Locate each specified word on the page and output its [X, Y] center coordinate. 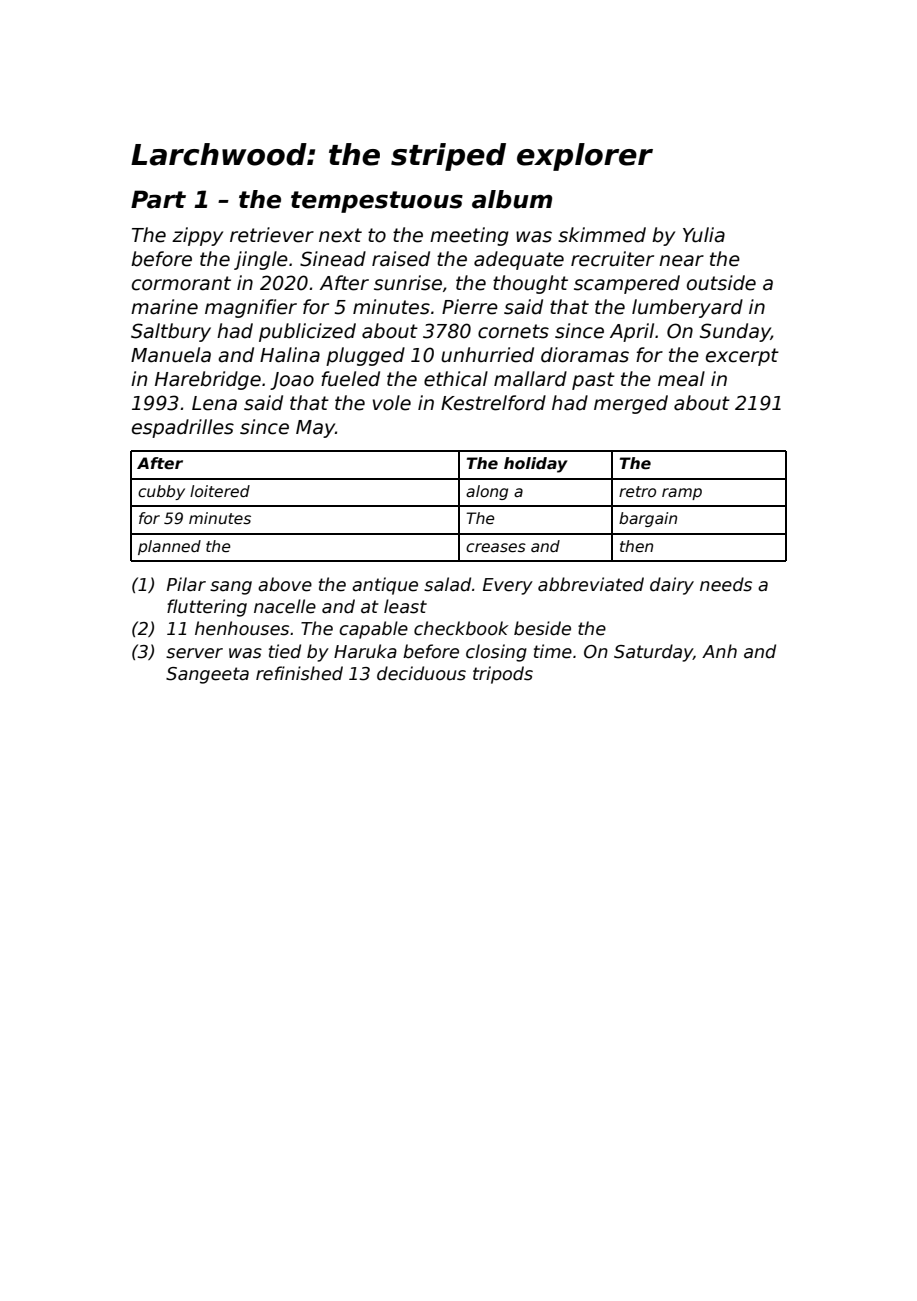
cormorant [181, 283]
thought [530, 284]
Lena [214, 403]
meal [681, 379]
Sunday [735, 332]
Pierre [470, 307]
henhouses [242, 628]
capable [373, 630]
